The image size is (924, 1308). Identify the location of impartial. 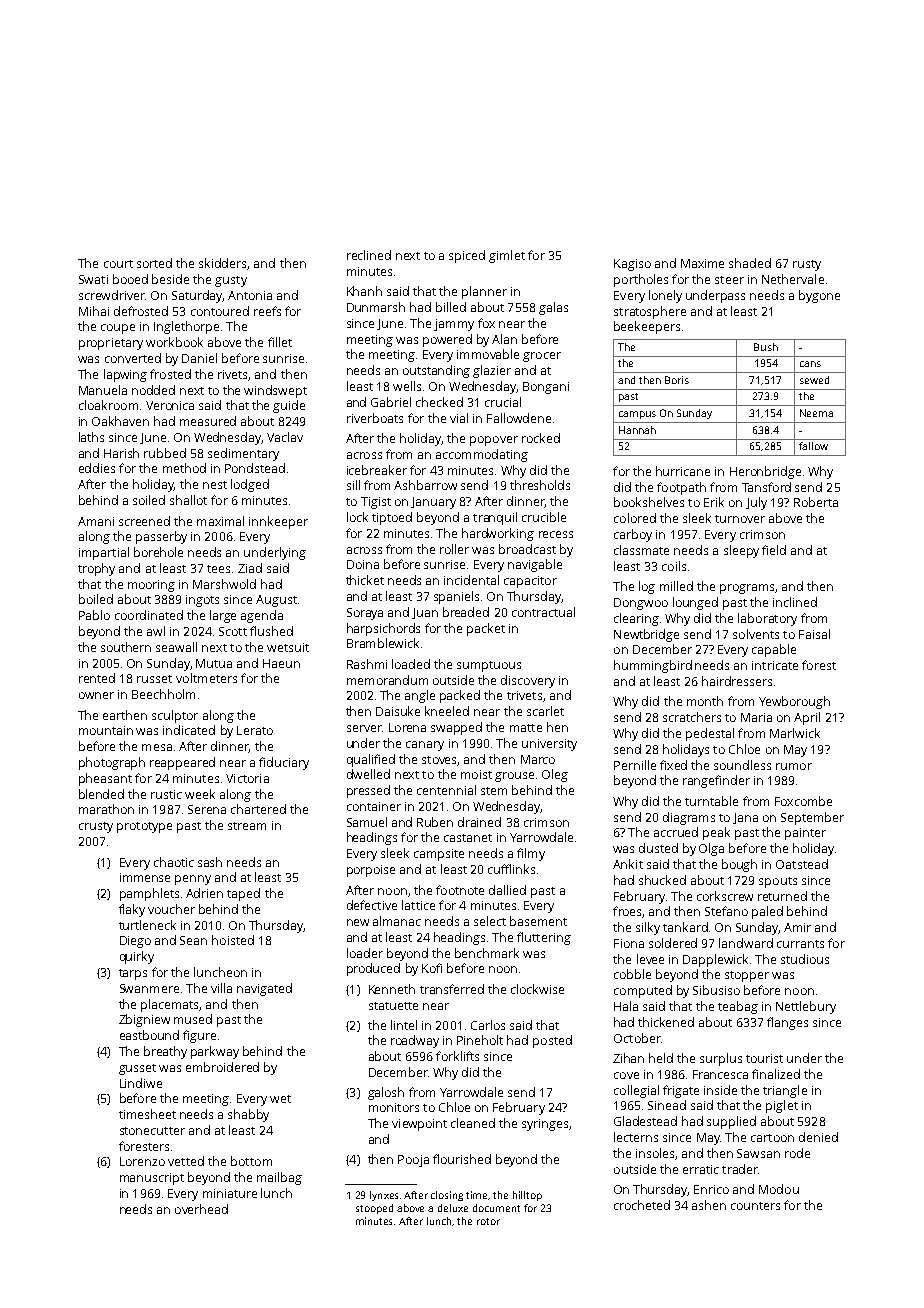
(104, 553).
